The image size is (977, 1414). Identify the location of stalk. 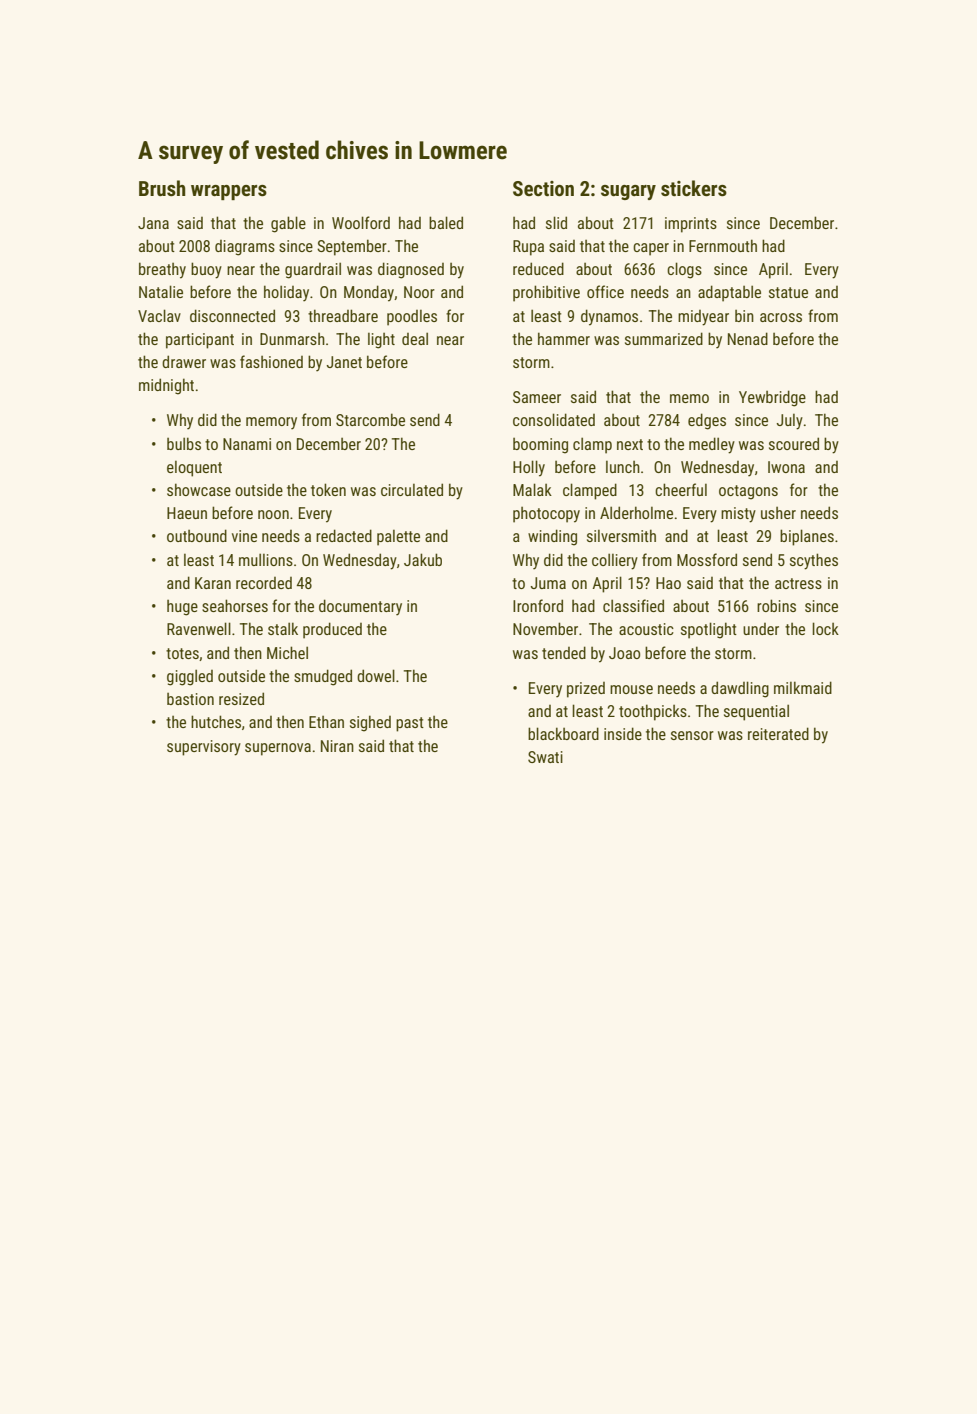
(283, 628).
